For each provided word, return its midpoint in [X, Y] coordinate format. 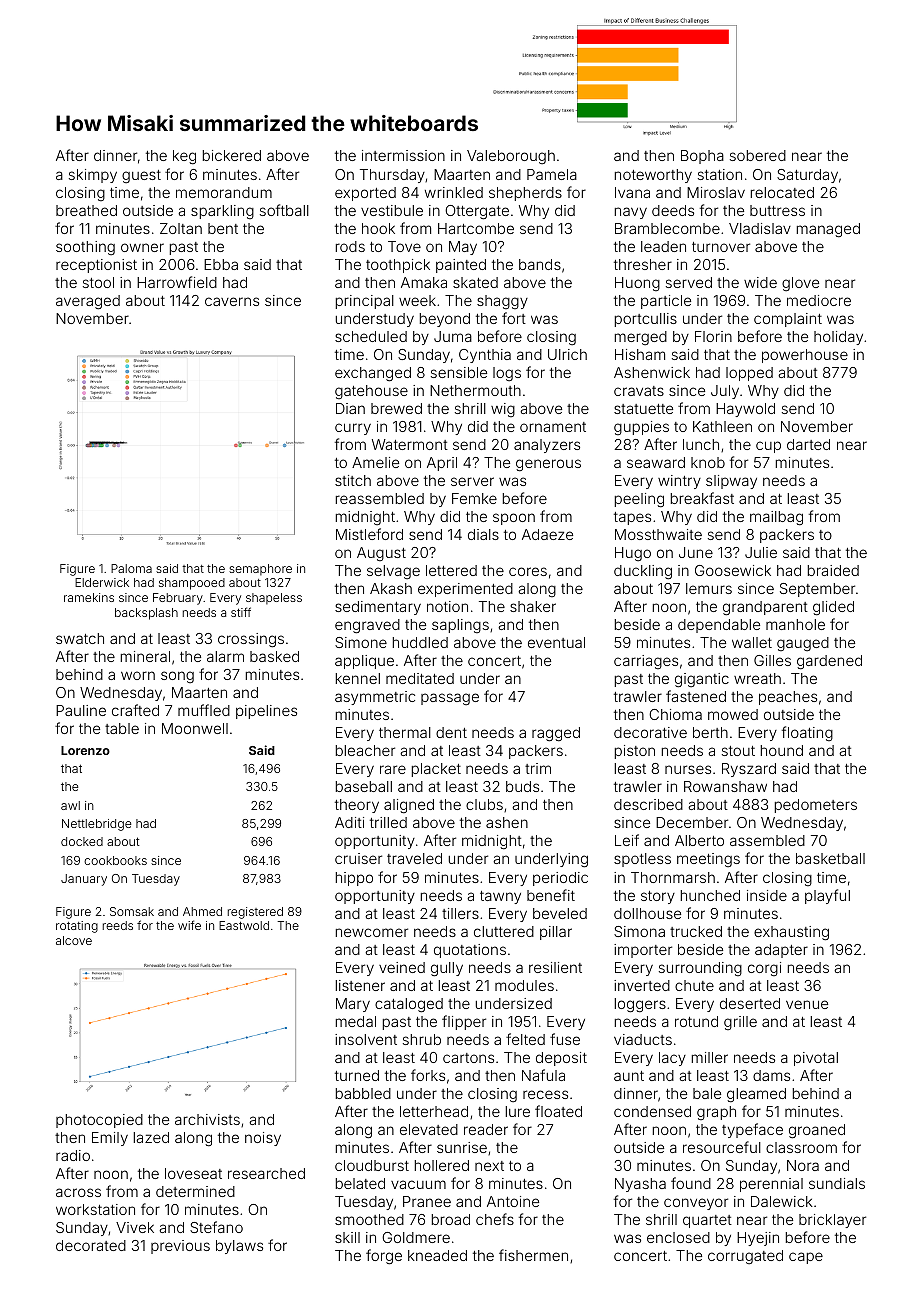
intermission [403, 155]
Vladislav [760, 228]
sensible [459, 372]
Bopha [702, 157]
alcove [74, 940]
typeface [752, 1130]
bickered [232, 155]
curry [353, 429]
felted [525, 1039]
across [78, 1192]
